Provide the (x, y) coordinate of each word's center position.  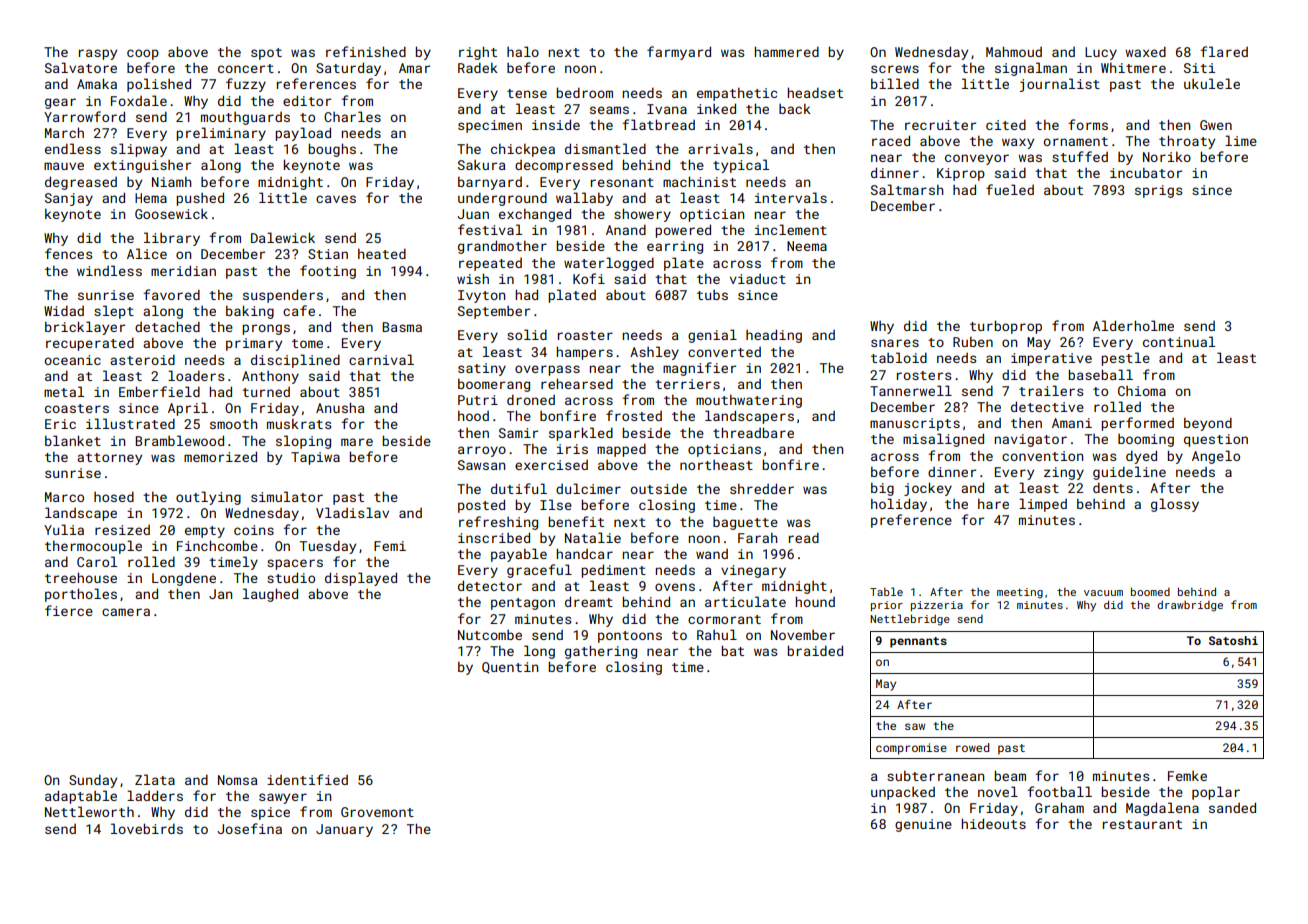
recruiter (940, 125)
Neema (807, 246)
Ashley (654, 353)
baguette (745, 523)
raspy (98, 54)
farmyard (679, 53)
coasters (77, 408)
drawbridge (1190, 606)
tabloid (899, 357)
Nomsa (237, 780)
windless (109, 270)
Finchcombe (217, 545)
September (494, 312)
